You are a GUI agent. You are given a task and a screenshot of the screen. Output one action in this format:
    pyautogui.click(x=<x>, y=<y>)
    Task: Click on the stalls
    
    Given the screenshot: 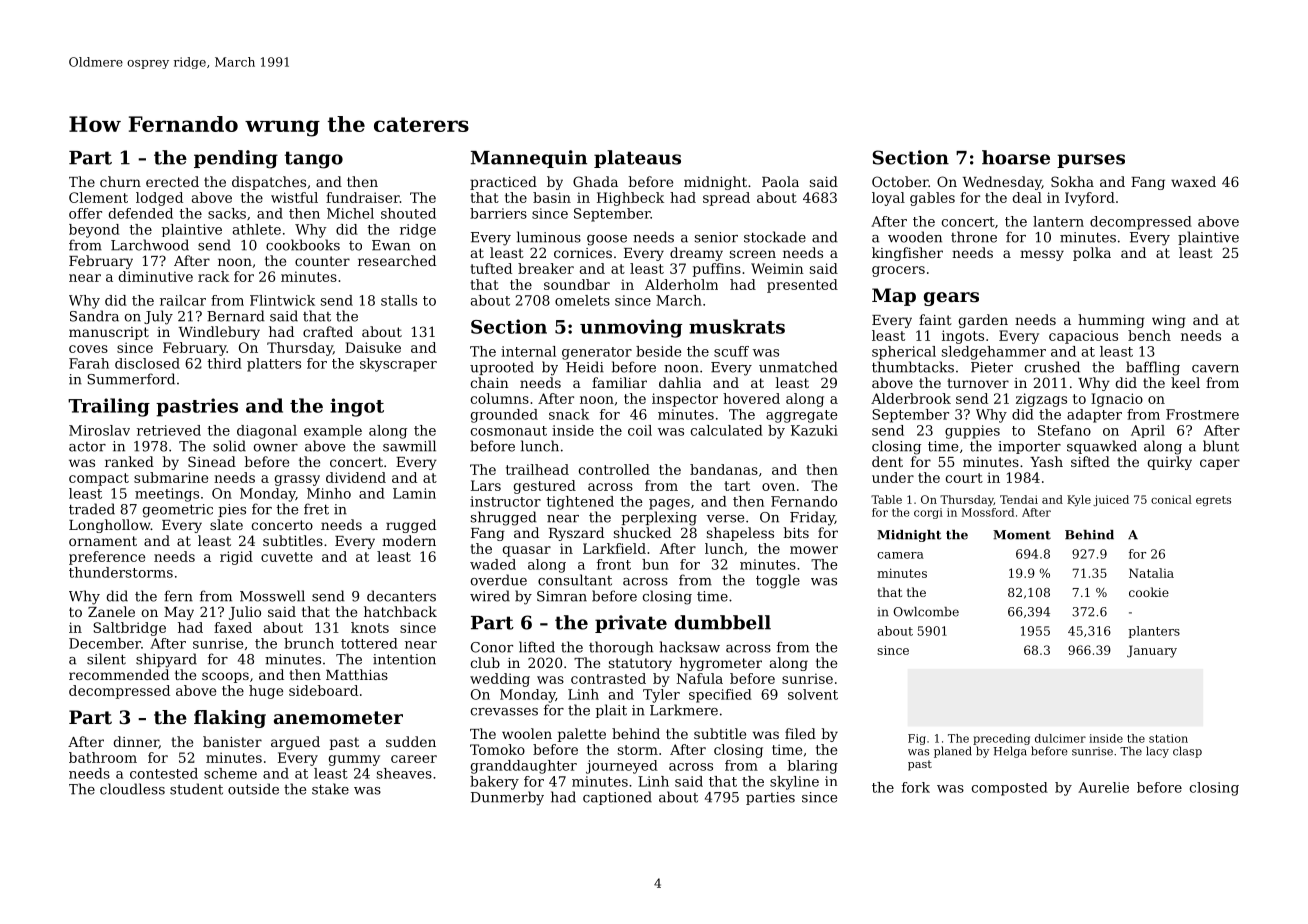 What is the action you would take?
    pyautogui.click(x=399, y=300)
